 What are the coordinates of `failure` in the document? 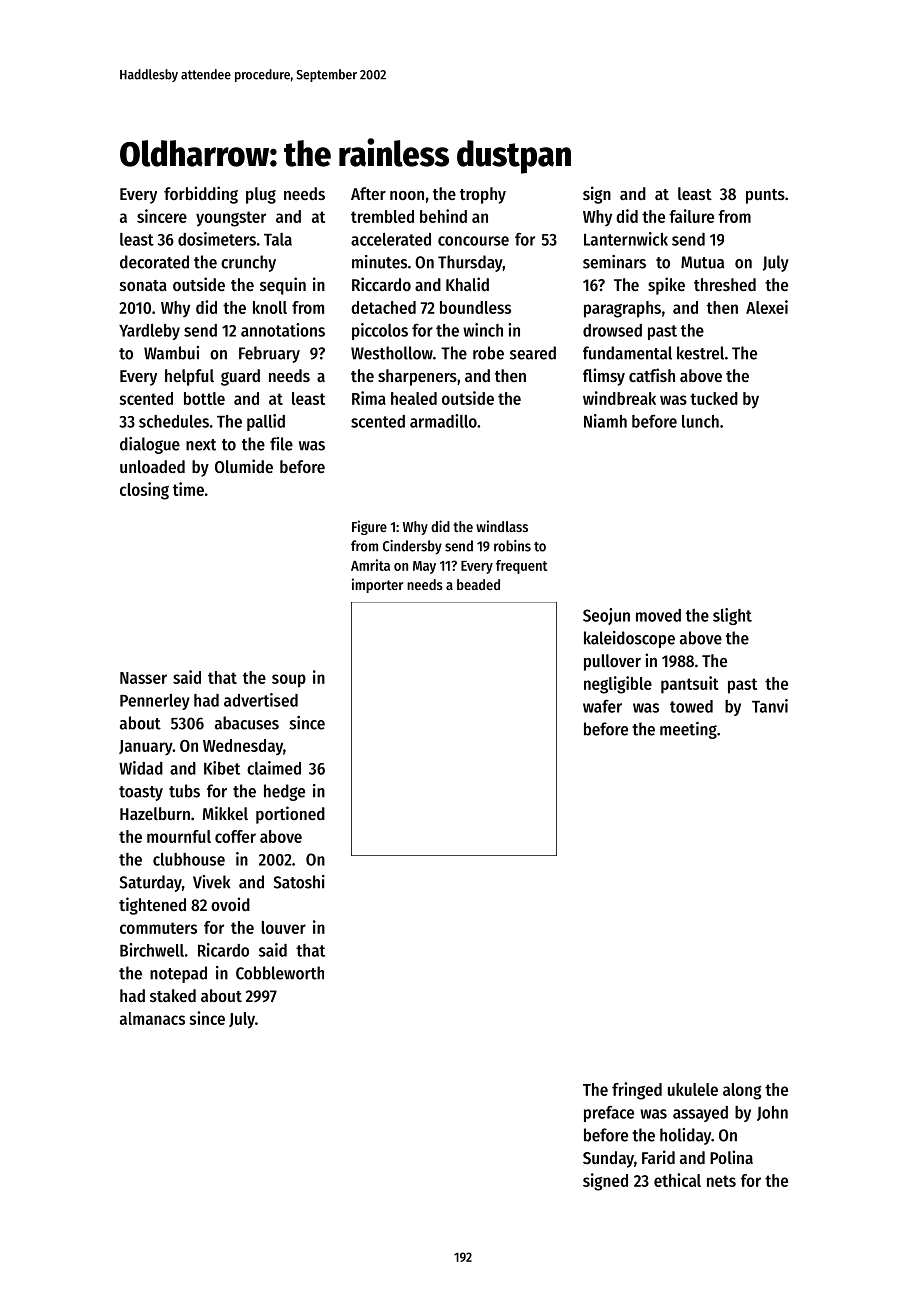 It's located at (691, 216).
